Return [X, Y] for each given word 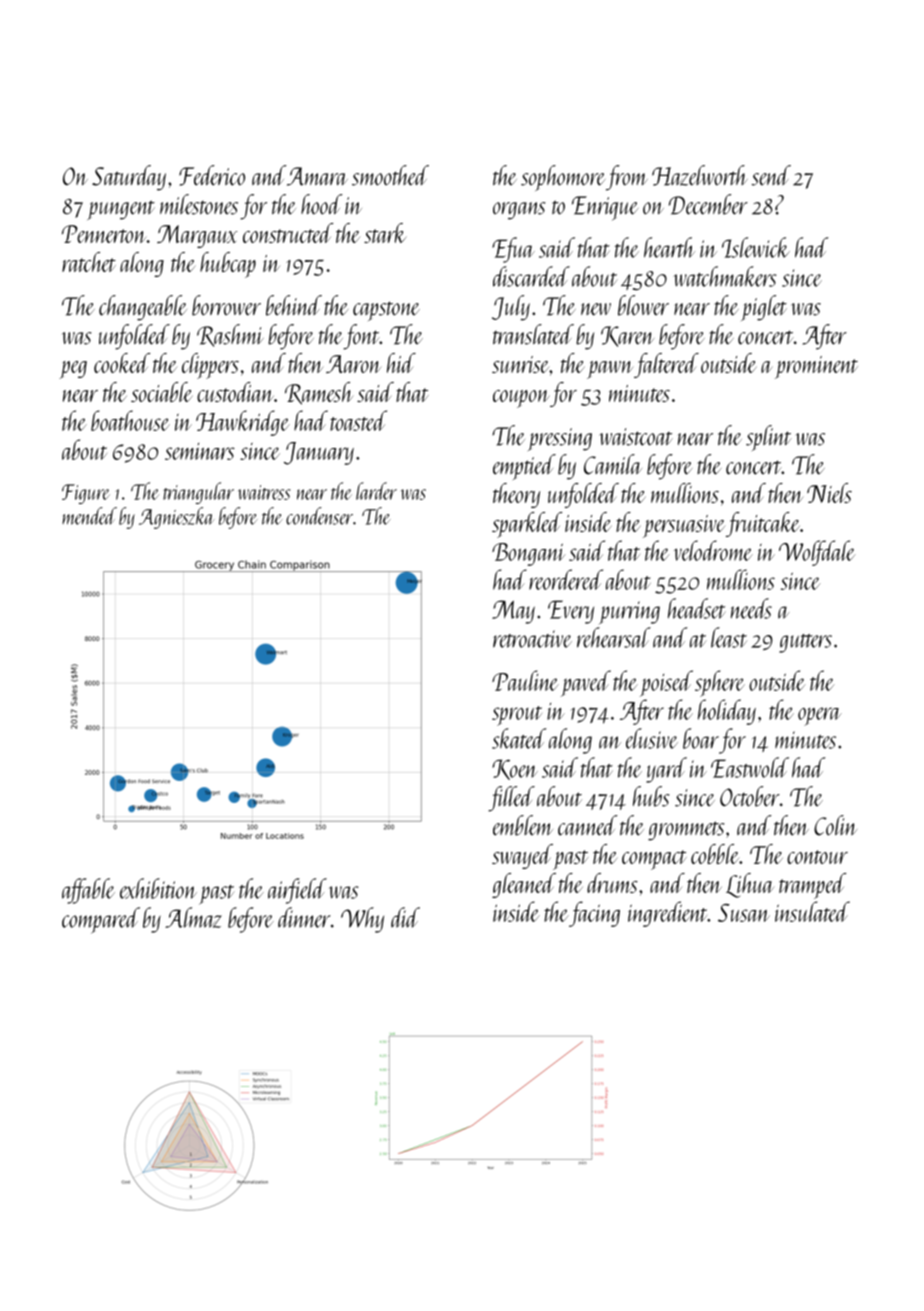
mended [89, 516]
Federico [212, 175]
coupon [521, 399]
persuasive [684, 526]
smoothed [390, 175]
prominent [816, 367]
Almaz [193, 917]
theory [516, 495]
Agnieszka [176, 518]
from [627, 178]
